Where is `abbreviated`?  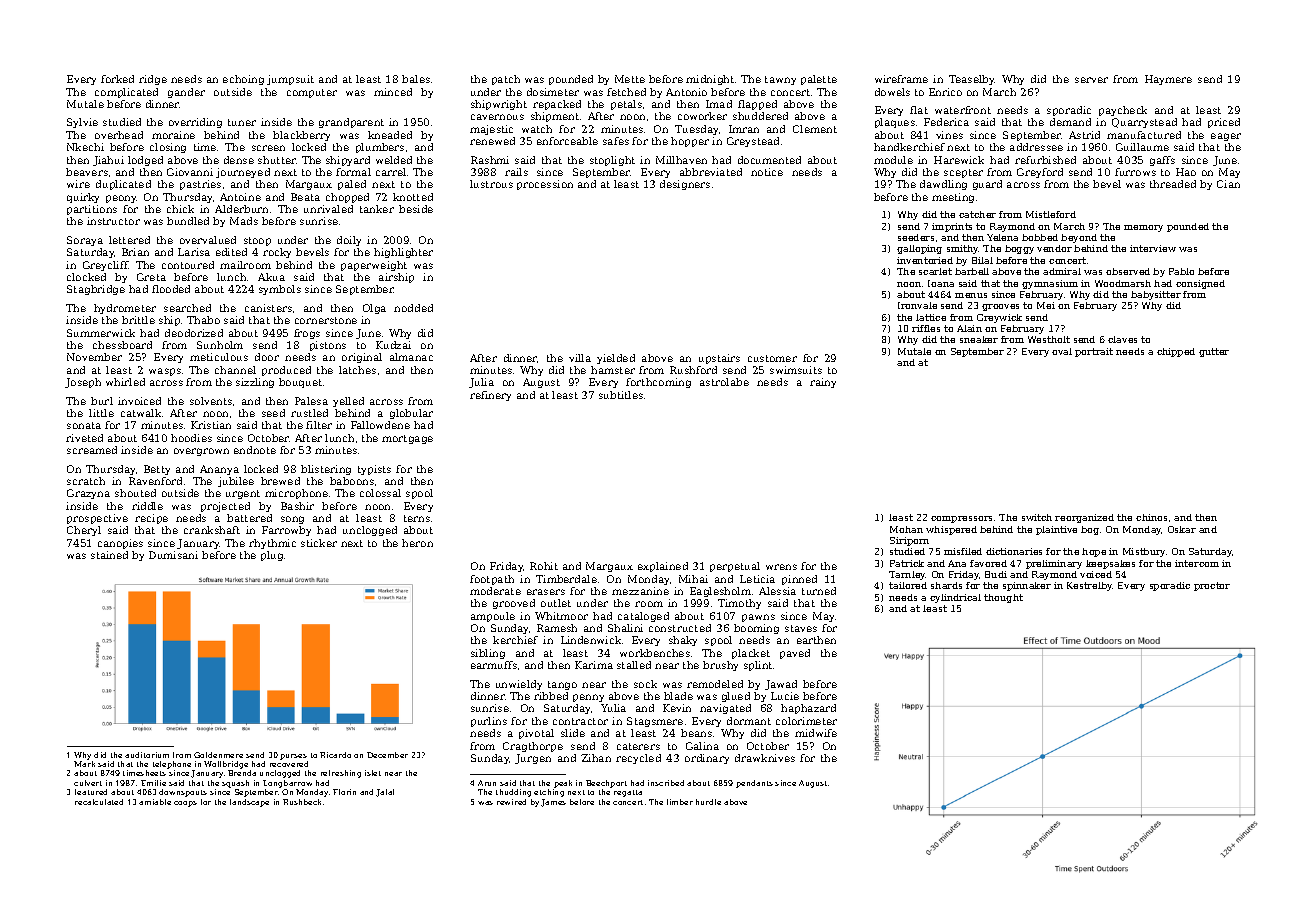
abbreviated is located at coordinates (711, 172).
